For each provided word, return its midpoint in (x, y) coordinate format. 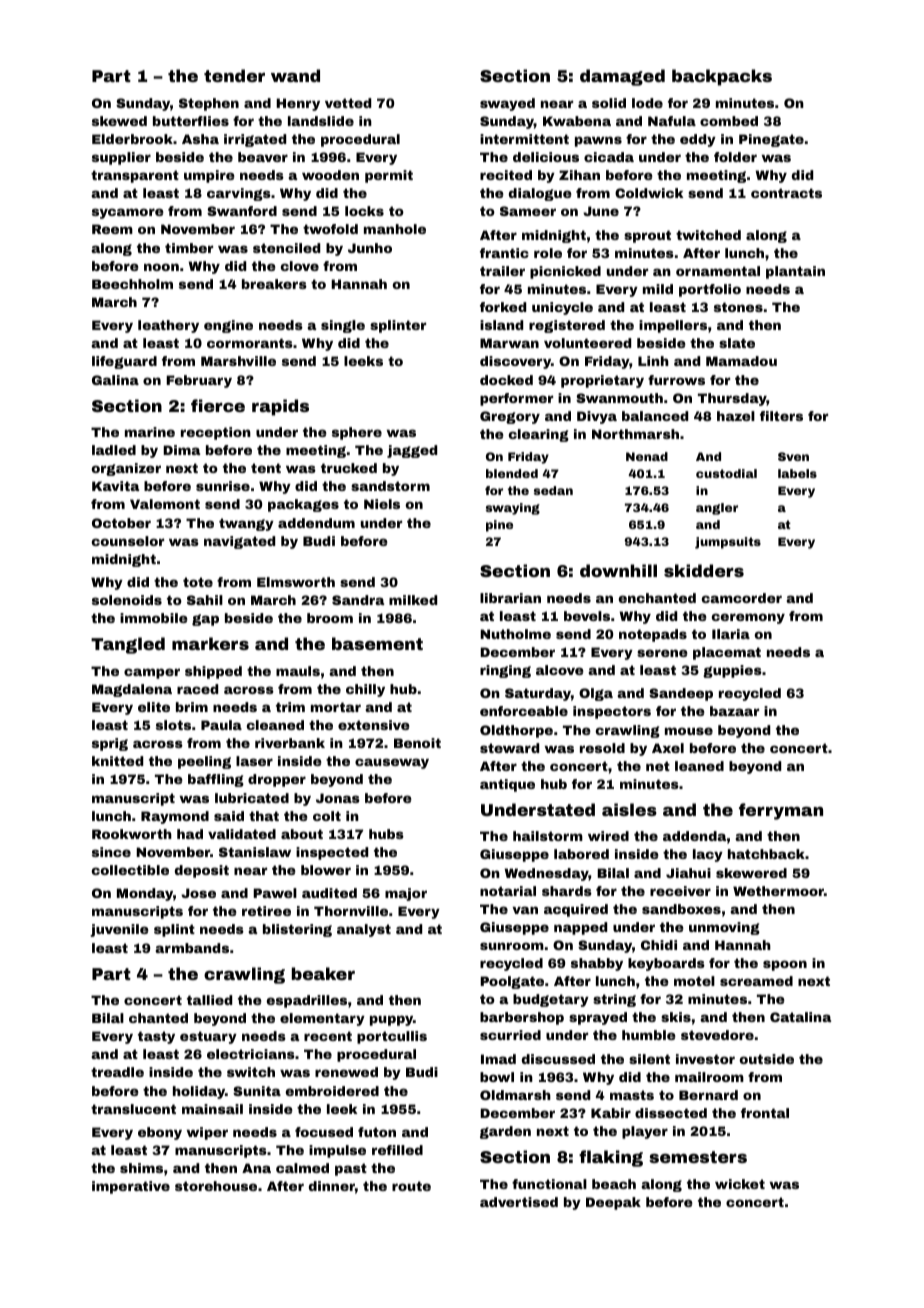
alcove (560, 670)
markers (210, 643)
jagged (412, 451)
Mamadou (741, 361)
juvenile (119, 930)
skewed (119, 121)
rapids (280, 407)
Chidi (659, 945)
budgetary (551, 1000)
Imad (498, 1059)
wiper (207, 1133)
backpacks (722, 77)
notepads (653, 635)
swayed (507, 104)
